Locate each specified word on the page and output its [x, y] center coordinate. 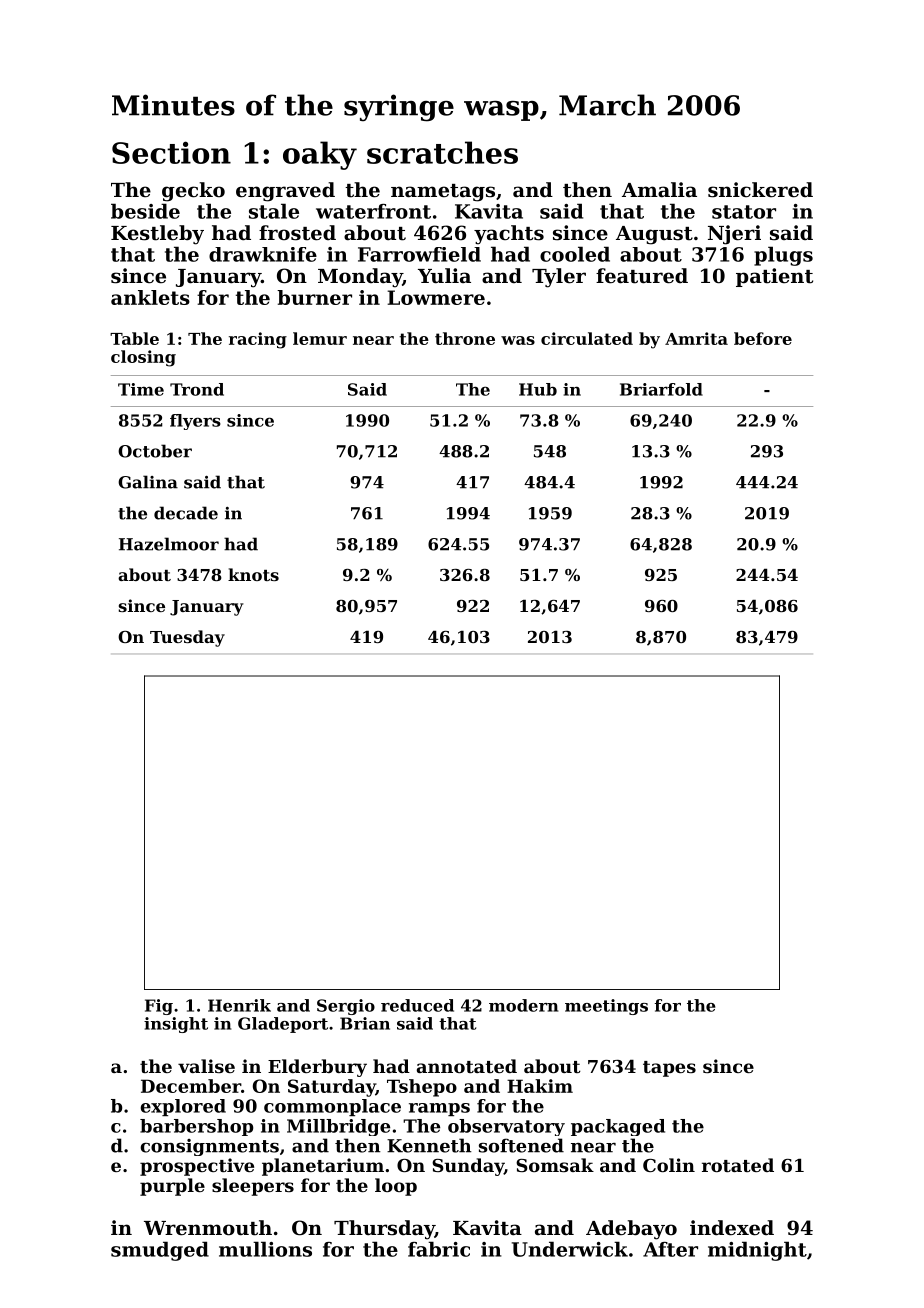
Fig [159, 1007]
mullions [265, 1249]
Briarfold [661, 389]
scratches [442, 152]
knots [253, 574]
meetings [606, 1007]
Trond [197, 389]
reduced [417, 1005]
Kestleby [157, 235]
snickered [760, 190]
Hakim [540, 1086]
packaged [618, 1127]
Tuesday [187, 638]
